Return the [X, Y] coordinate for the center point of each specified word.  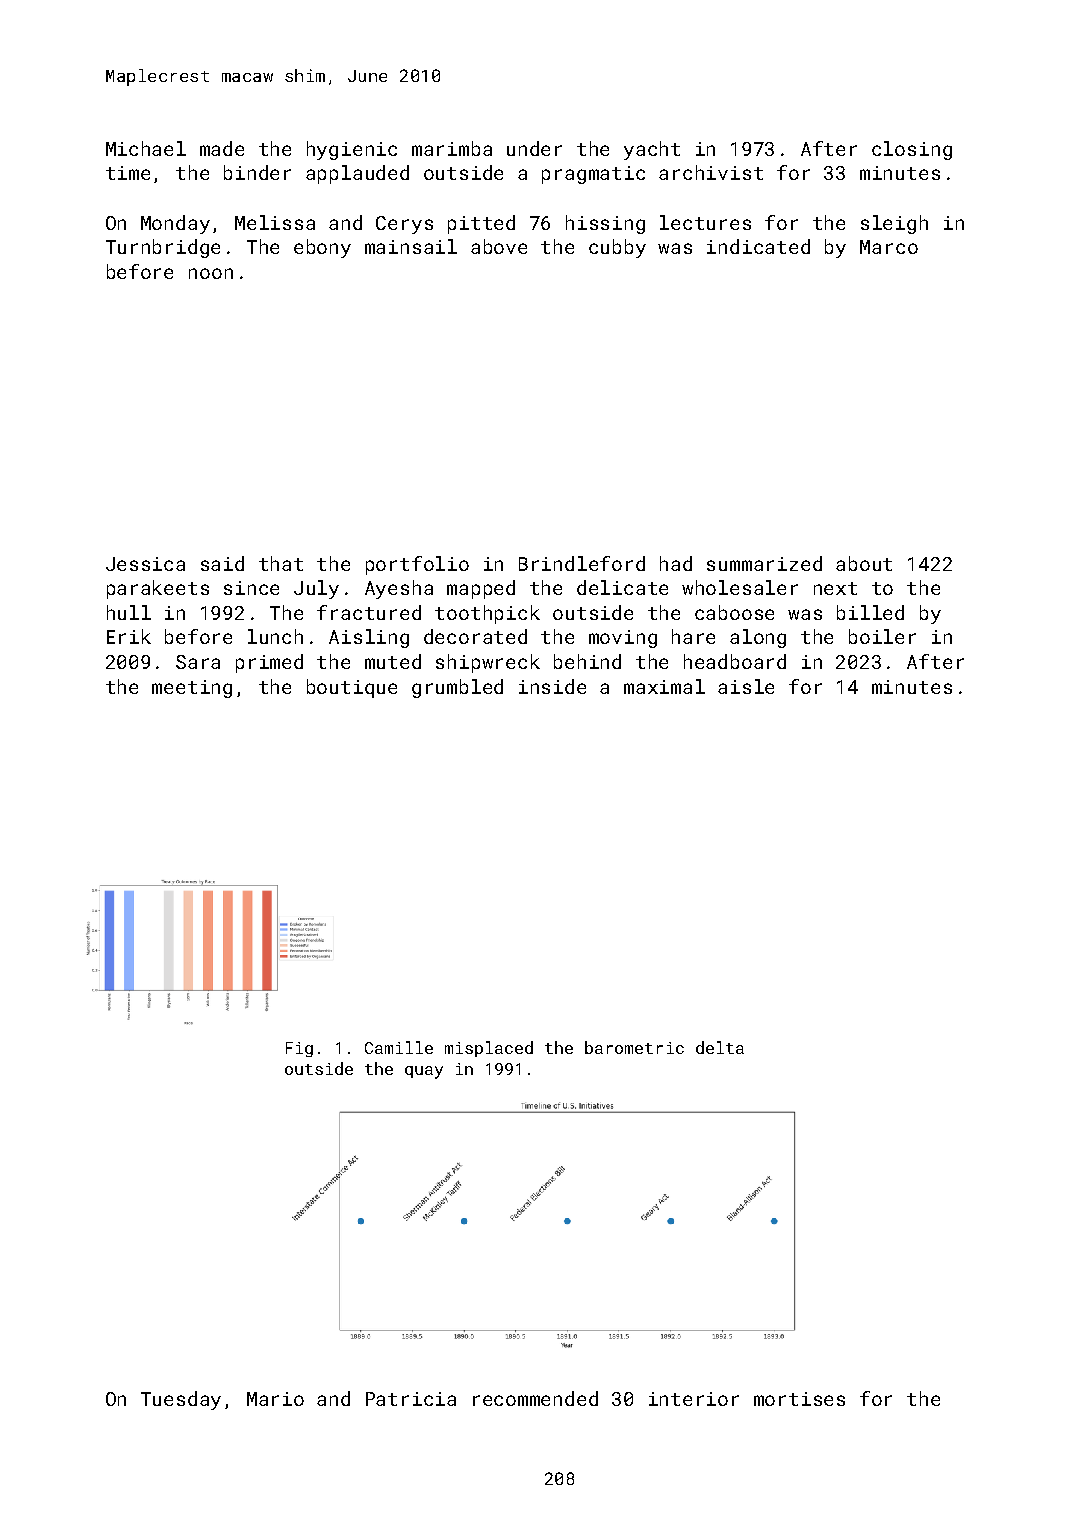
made [222, 148]
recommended [535, 1398]
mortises [799, 1399]
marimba [452, 148]
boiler [882, 636]
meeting [192, 689]
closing [912, 150]
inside [552, 686]
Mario [275, 1399]
